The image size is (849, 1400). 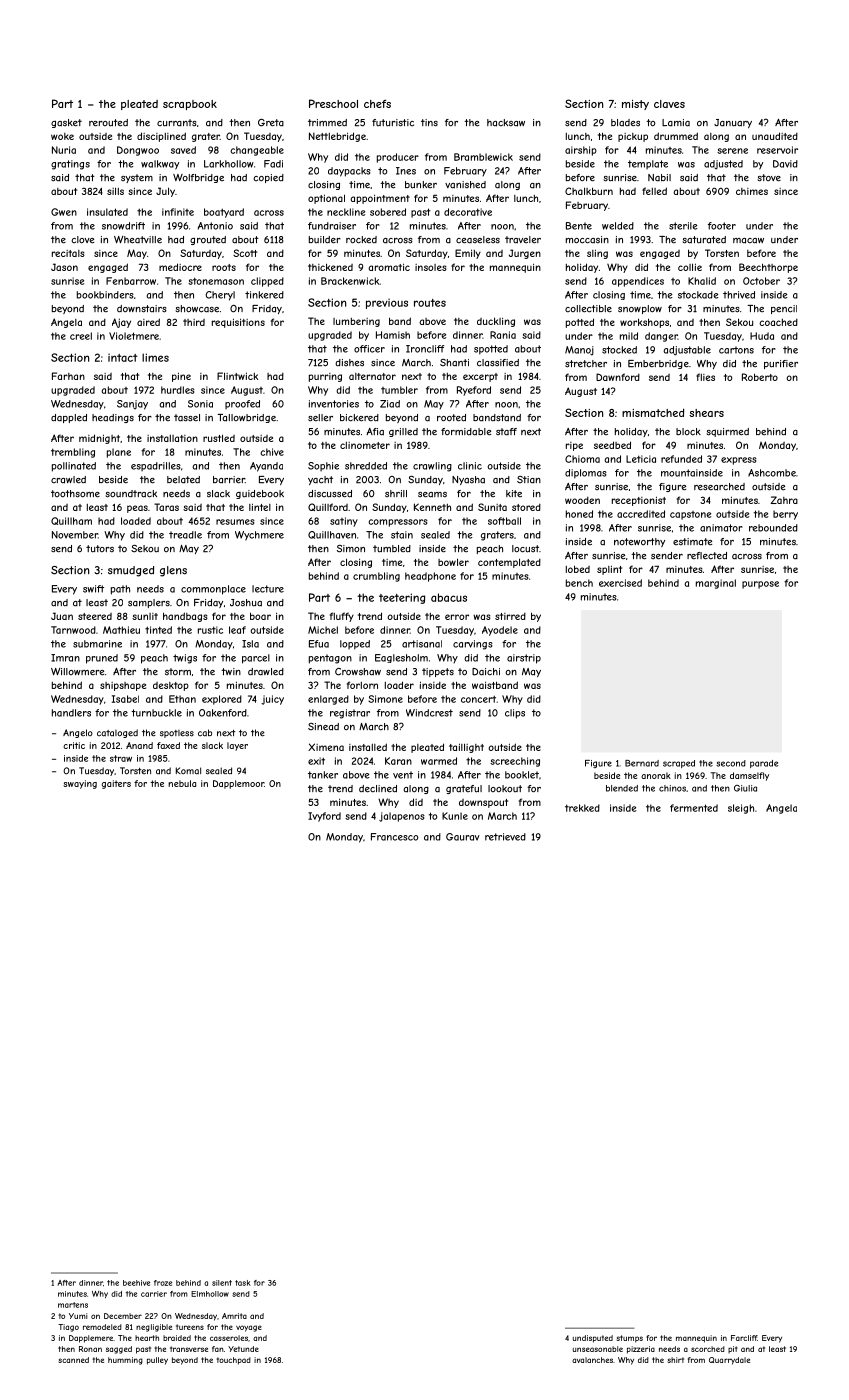 I want to click on avalanches, so click(x=592, y=1360).
